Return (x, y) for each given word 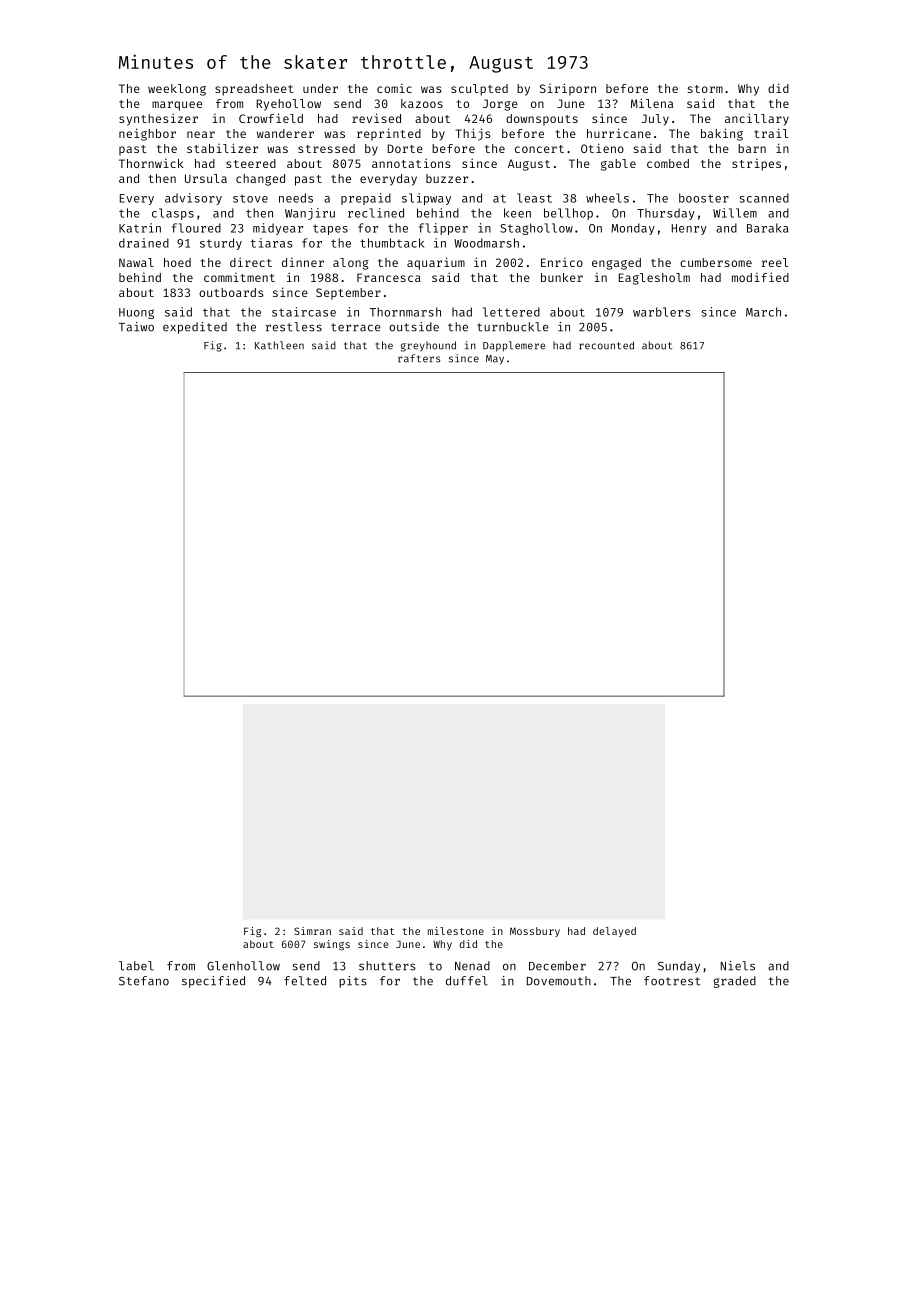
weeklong (177, 90)
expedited (195, 328)
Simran (312, 931)
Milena (652, 103)
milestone (456, 931)
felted (305, 981)
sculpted (479, 90)
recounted (606, 345)
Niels (738, 966)
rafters (419, 358)
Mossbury (535, 932)
